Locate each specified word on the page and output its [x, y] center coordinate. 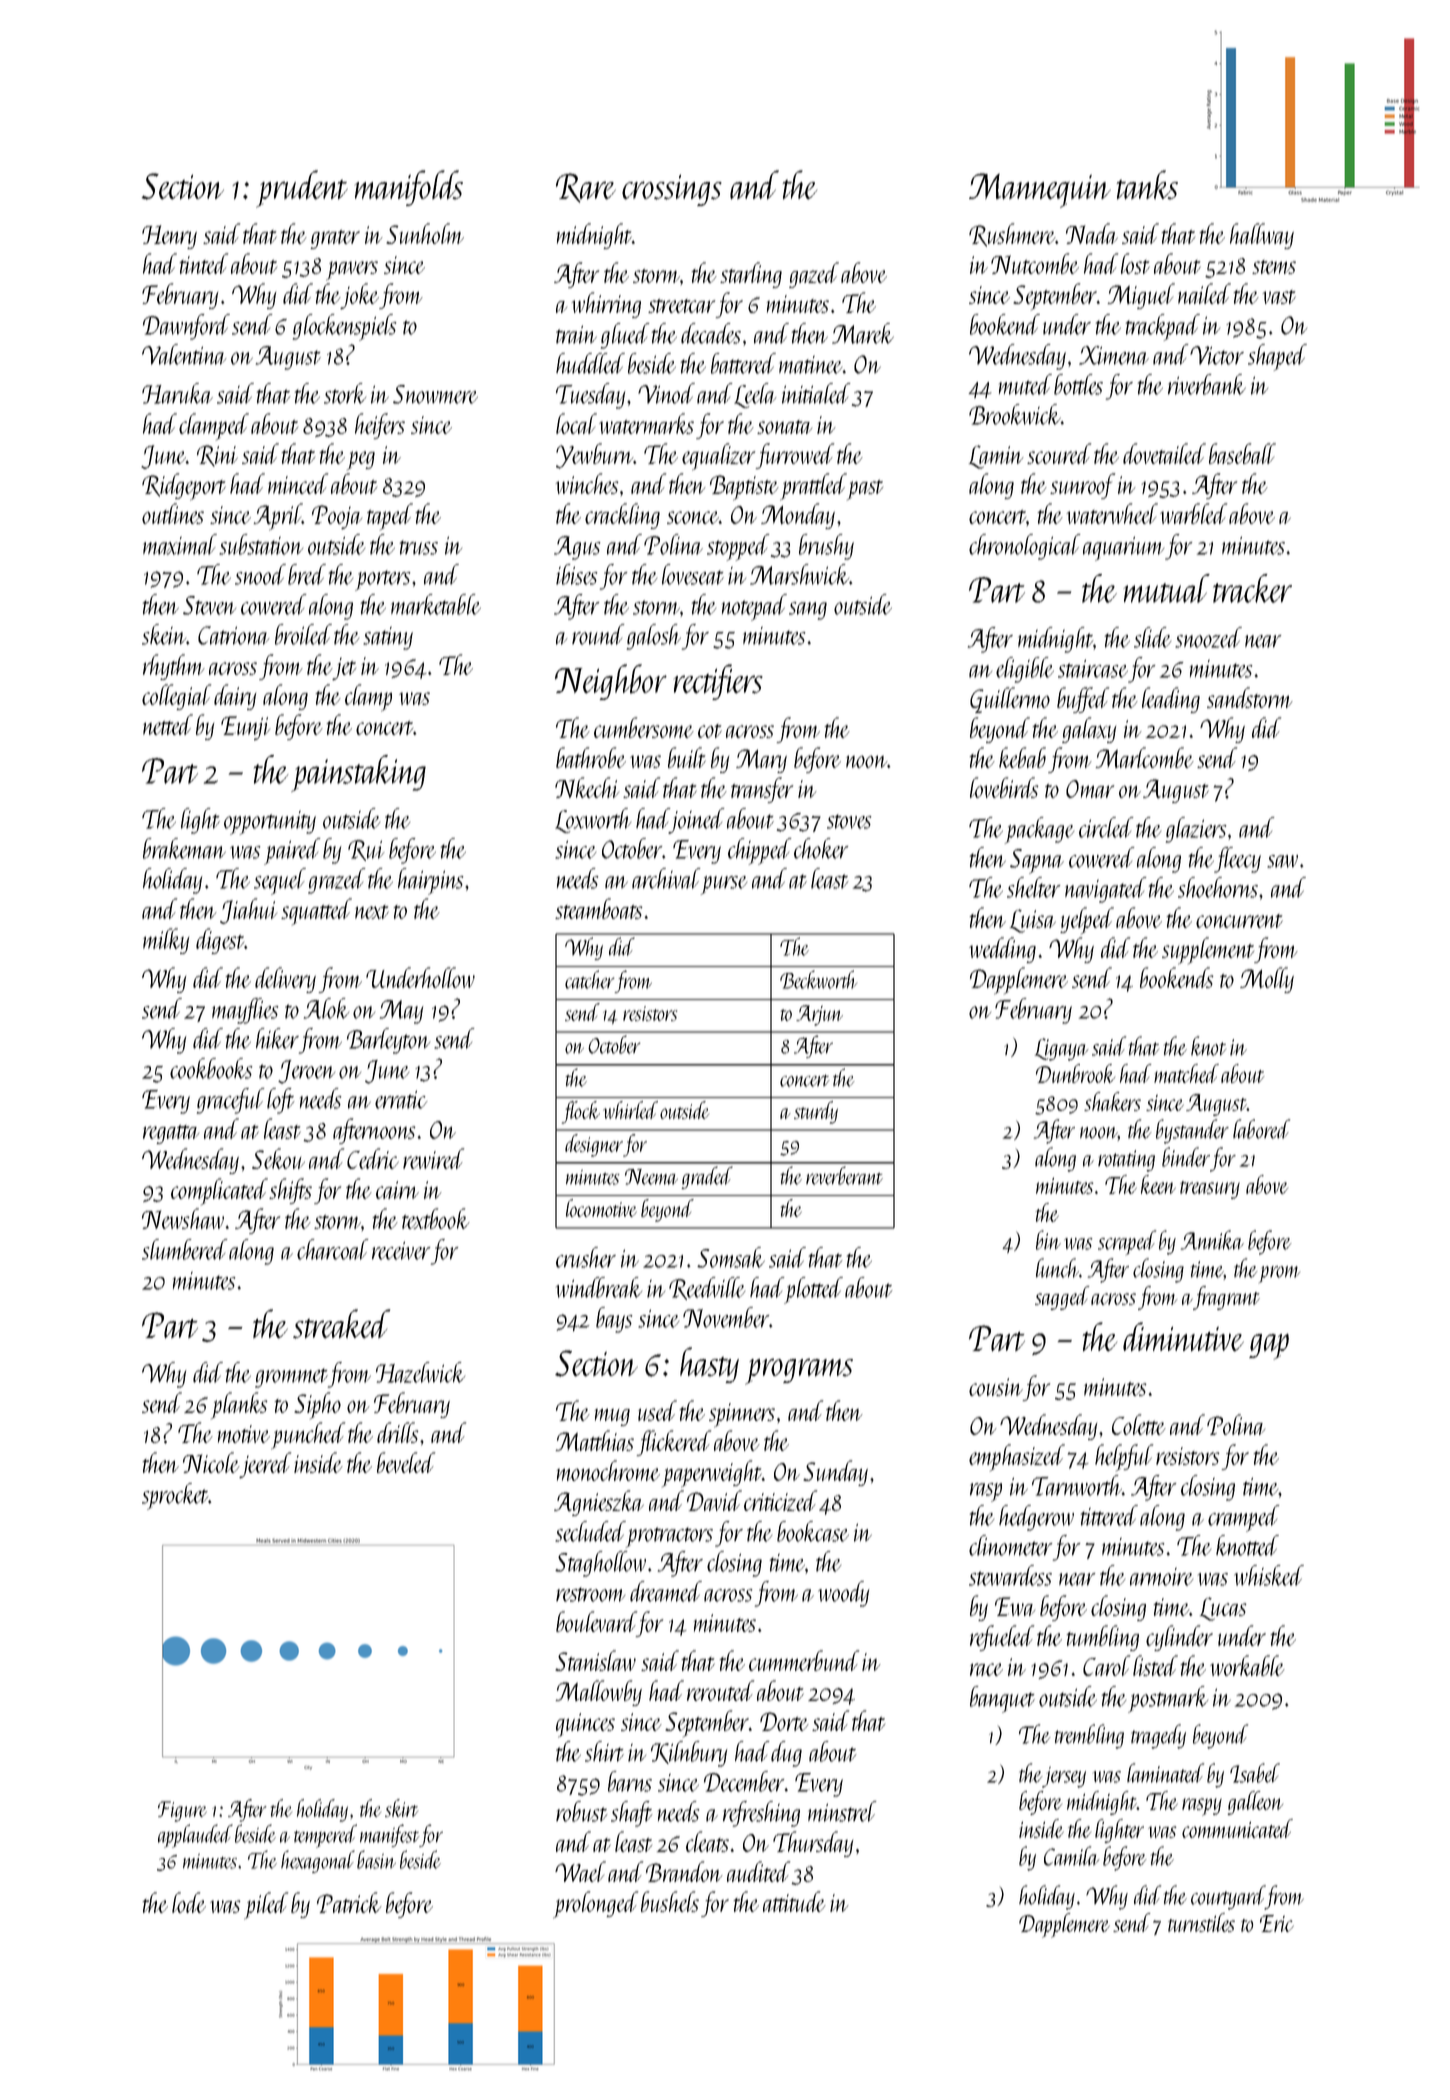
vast [1279, 297]
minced [298, 483]
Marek [863, 333]
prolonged [595, 1905]
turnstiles [1201, 1922]
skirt [401, 1808]
